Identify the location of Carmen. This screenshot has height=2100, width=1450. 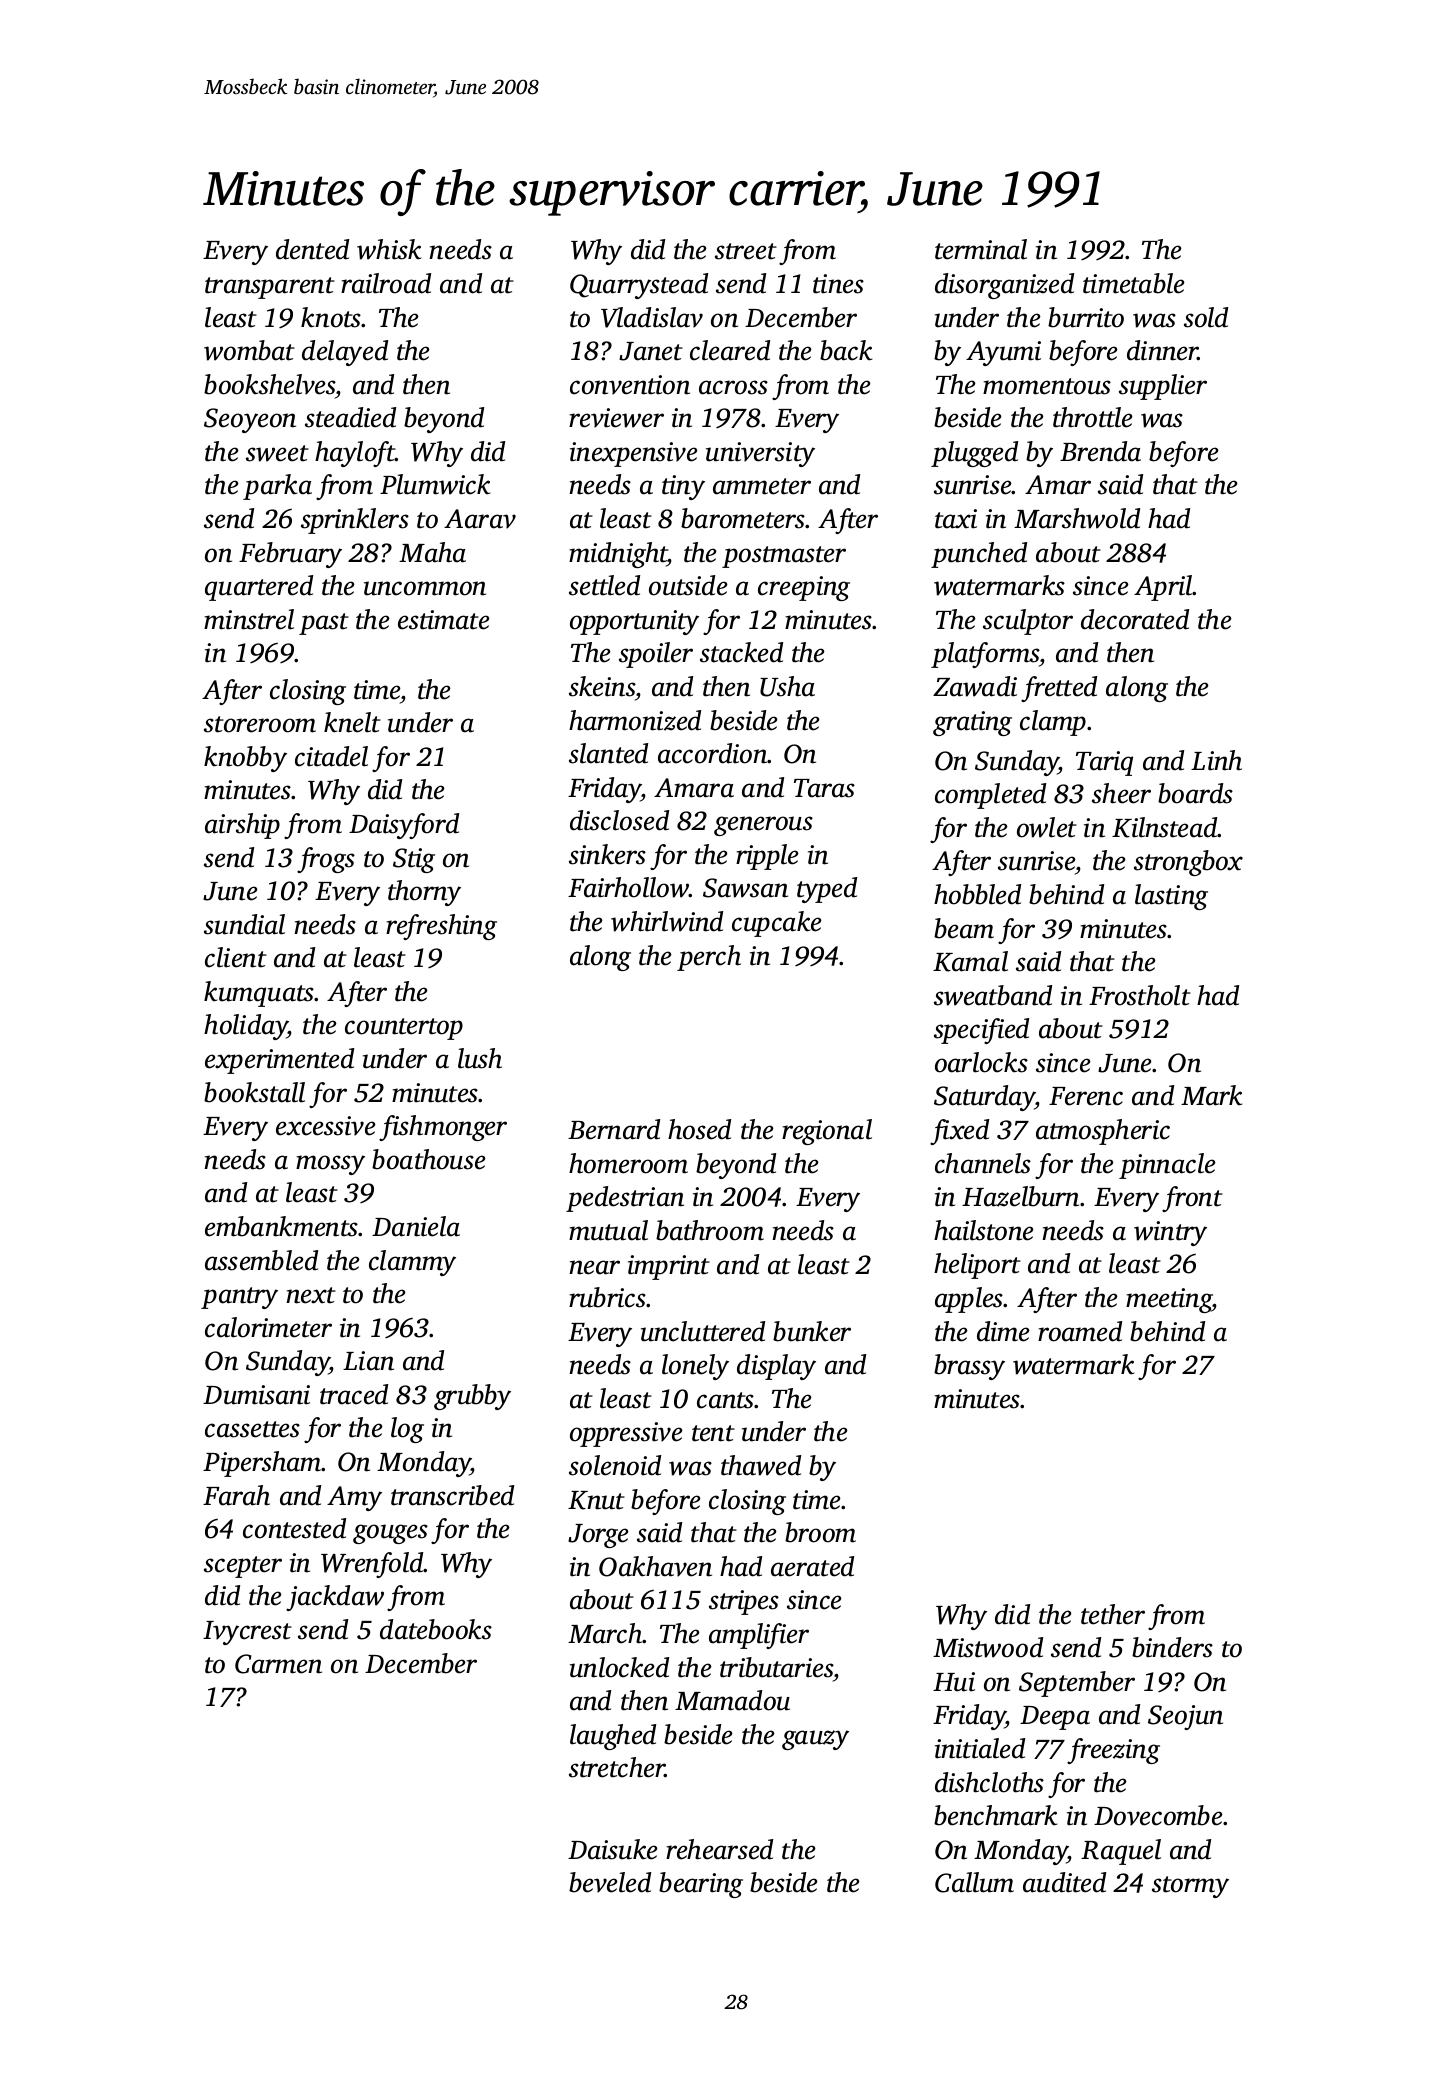
(278, 1664).
